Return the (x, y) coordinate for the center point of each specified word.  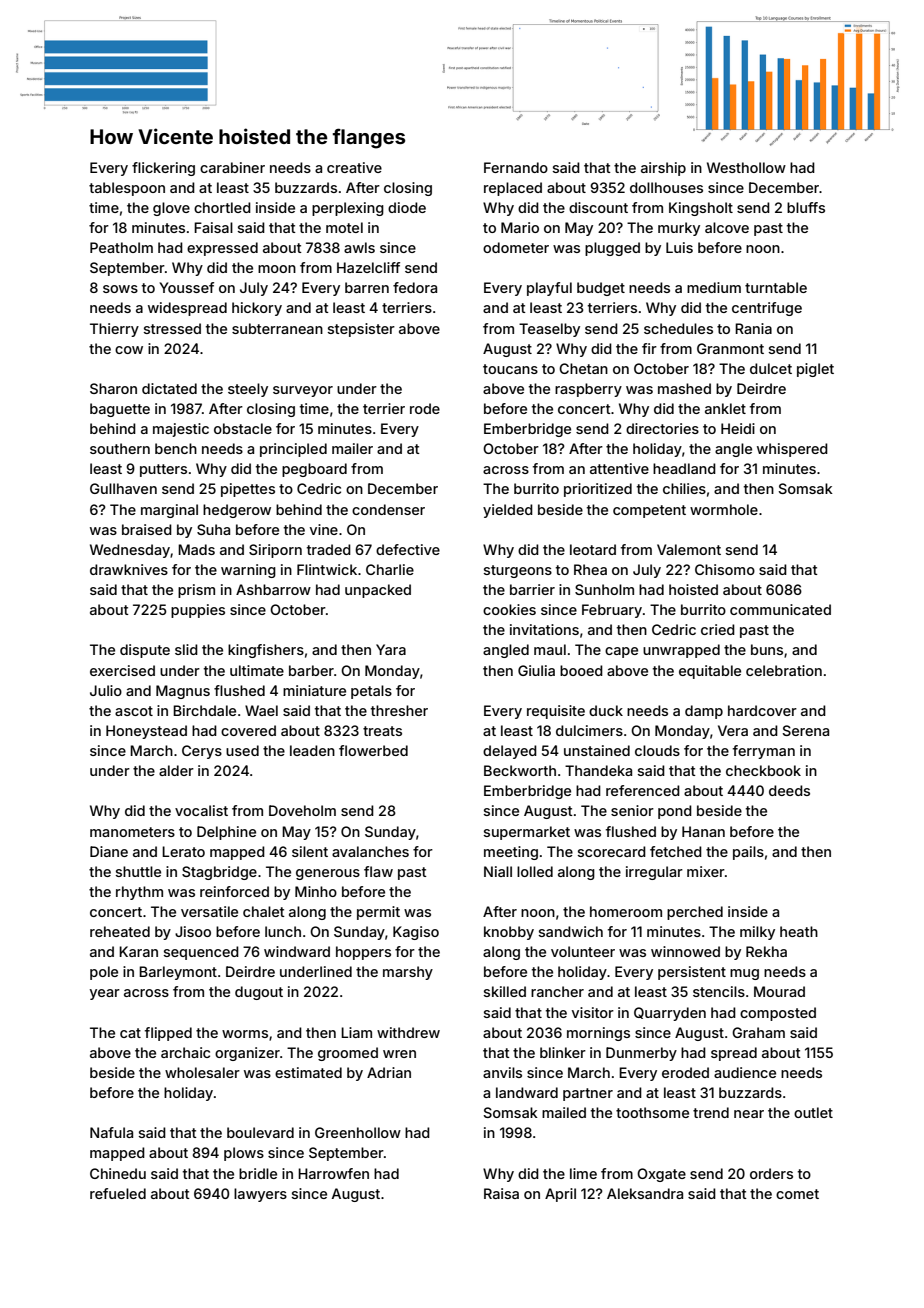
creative (354, 167)
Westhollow (746, 167)
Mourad (779, 991)
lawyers (260, 1195)
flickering (163, 169)
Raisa (501, 1193)
